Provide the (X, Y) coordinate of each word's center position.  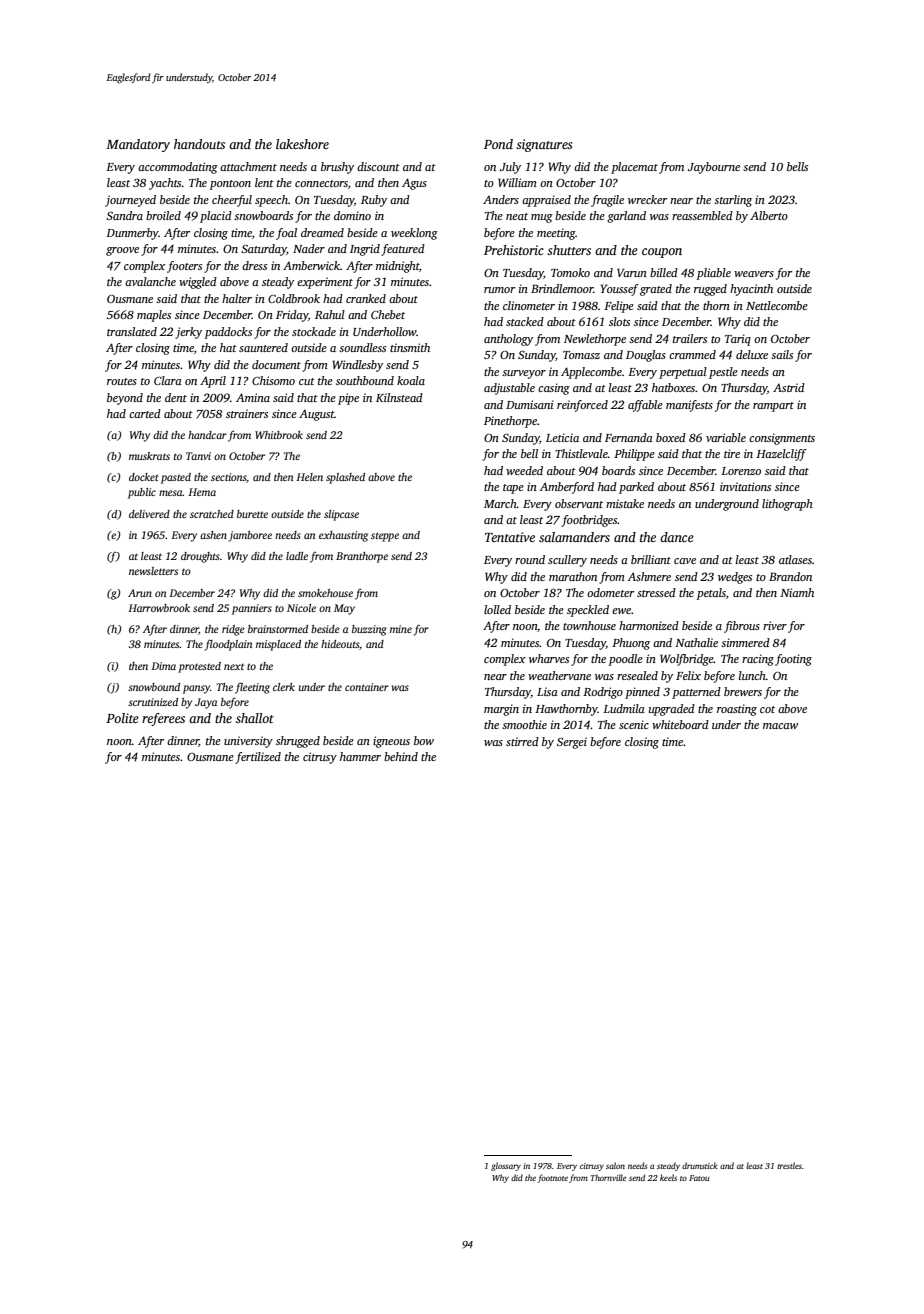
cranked (366, 298)
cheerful (232, 201)
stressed (656, 592)
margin (501, 710)
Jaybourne (714, 168)
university (248, 742)
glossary (506, 1166)
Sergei (572, 743)
